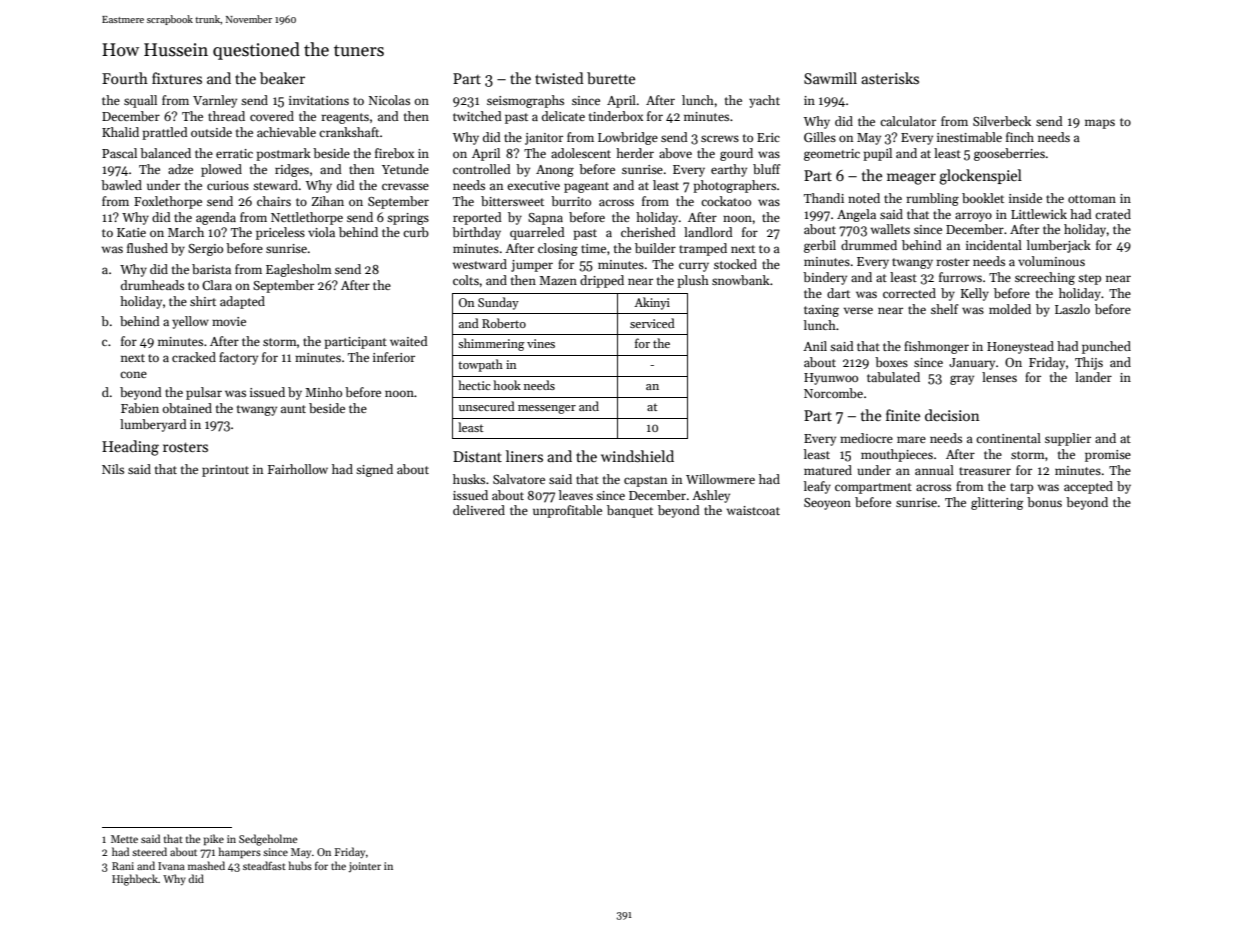  Describe the element at coordinates (934, 470) in the screenshot. I see `annual` at that location.
